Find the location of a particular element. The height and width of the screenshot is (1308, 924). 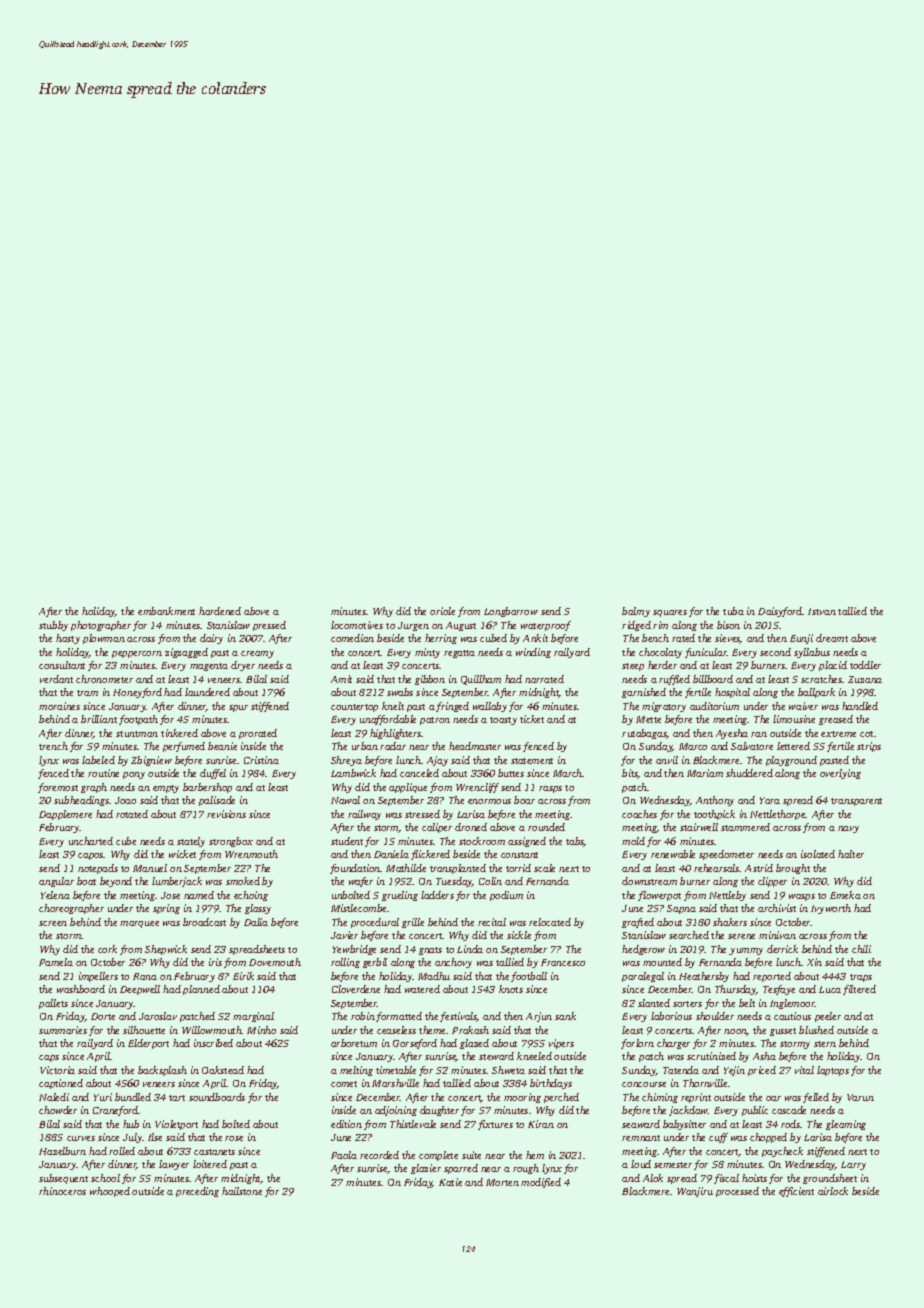

glazier is located at coordinates (426, 1169).
